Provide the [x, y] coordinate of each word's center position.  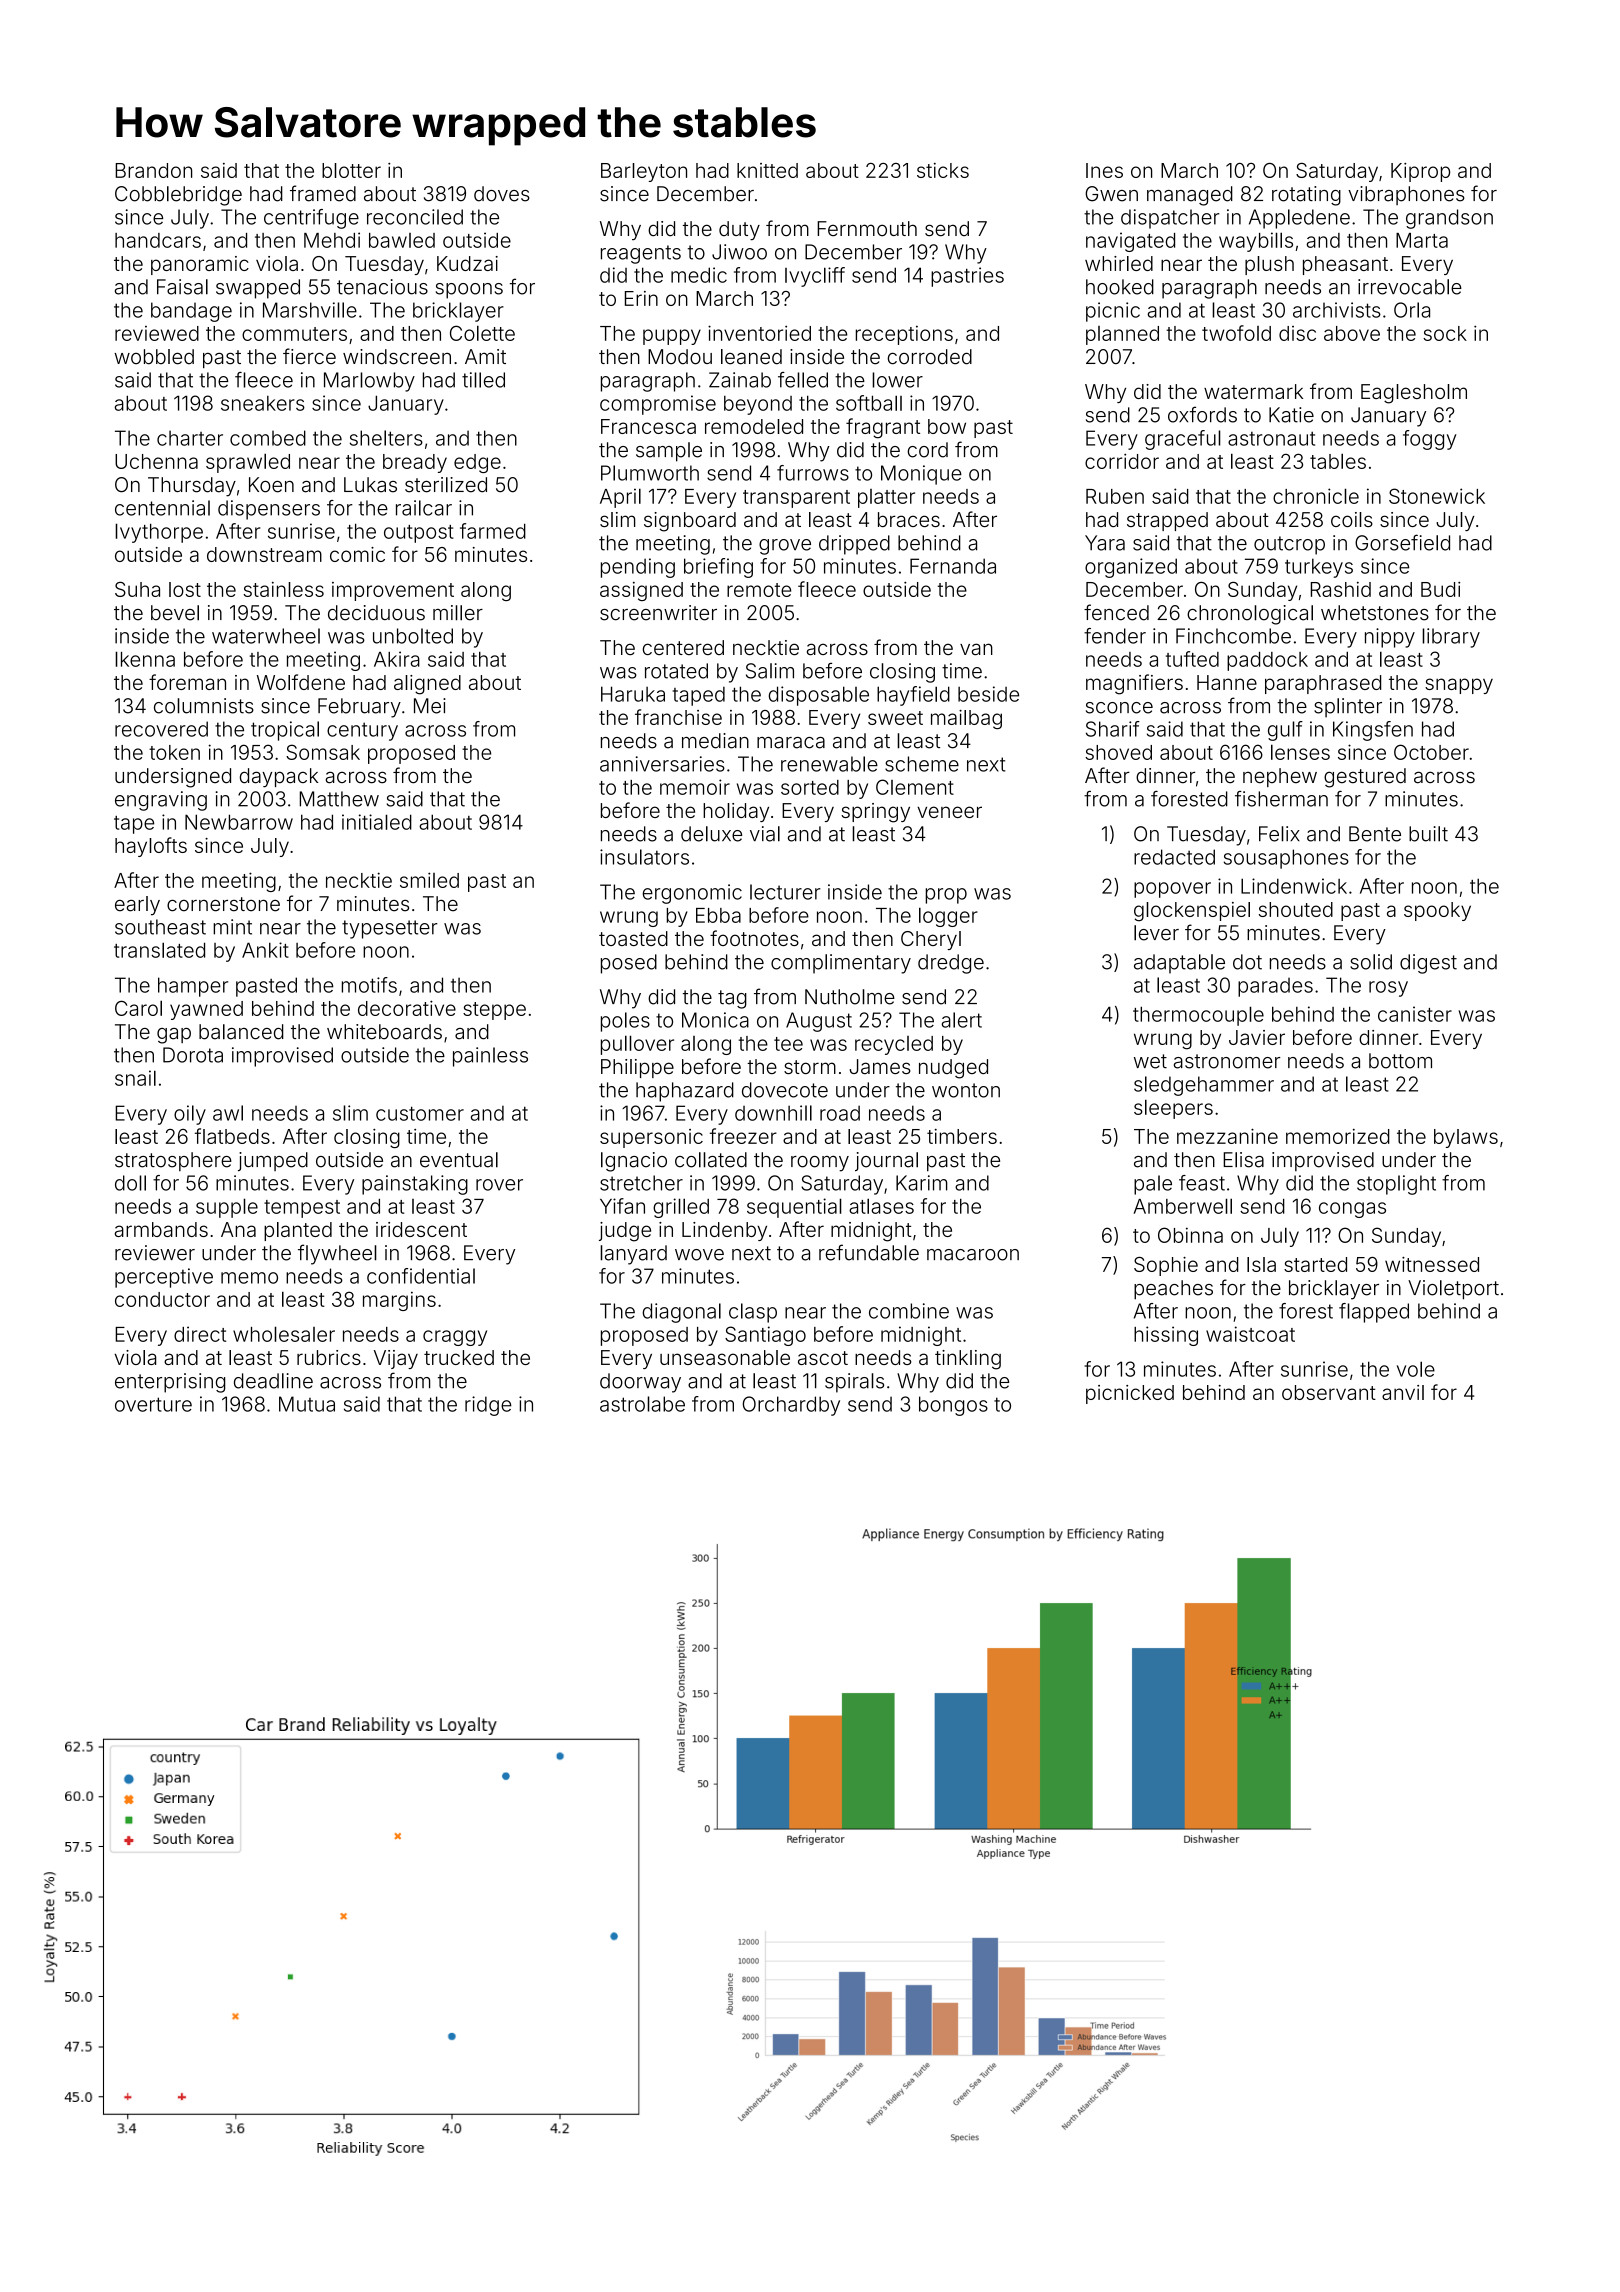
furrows [813, 473]
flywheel [337, 1254]
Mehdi [332, 240]
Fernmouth [867, 228]
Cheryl [931, 940]
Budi [1440, 589]
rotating [1306, 196]
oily [190, 1115]
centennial [162, 508]
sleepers [1173, 1109]
